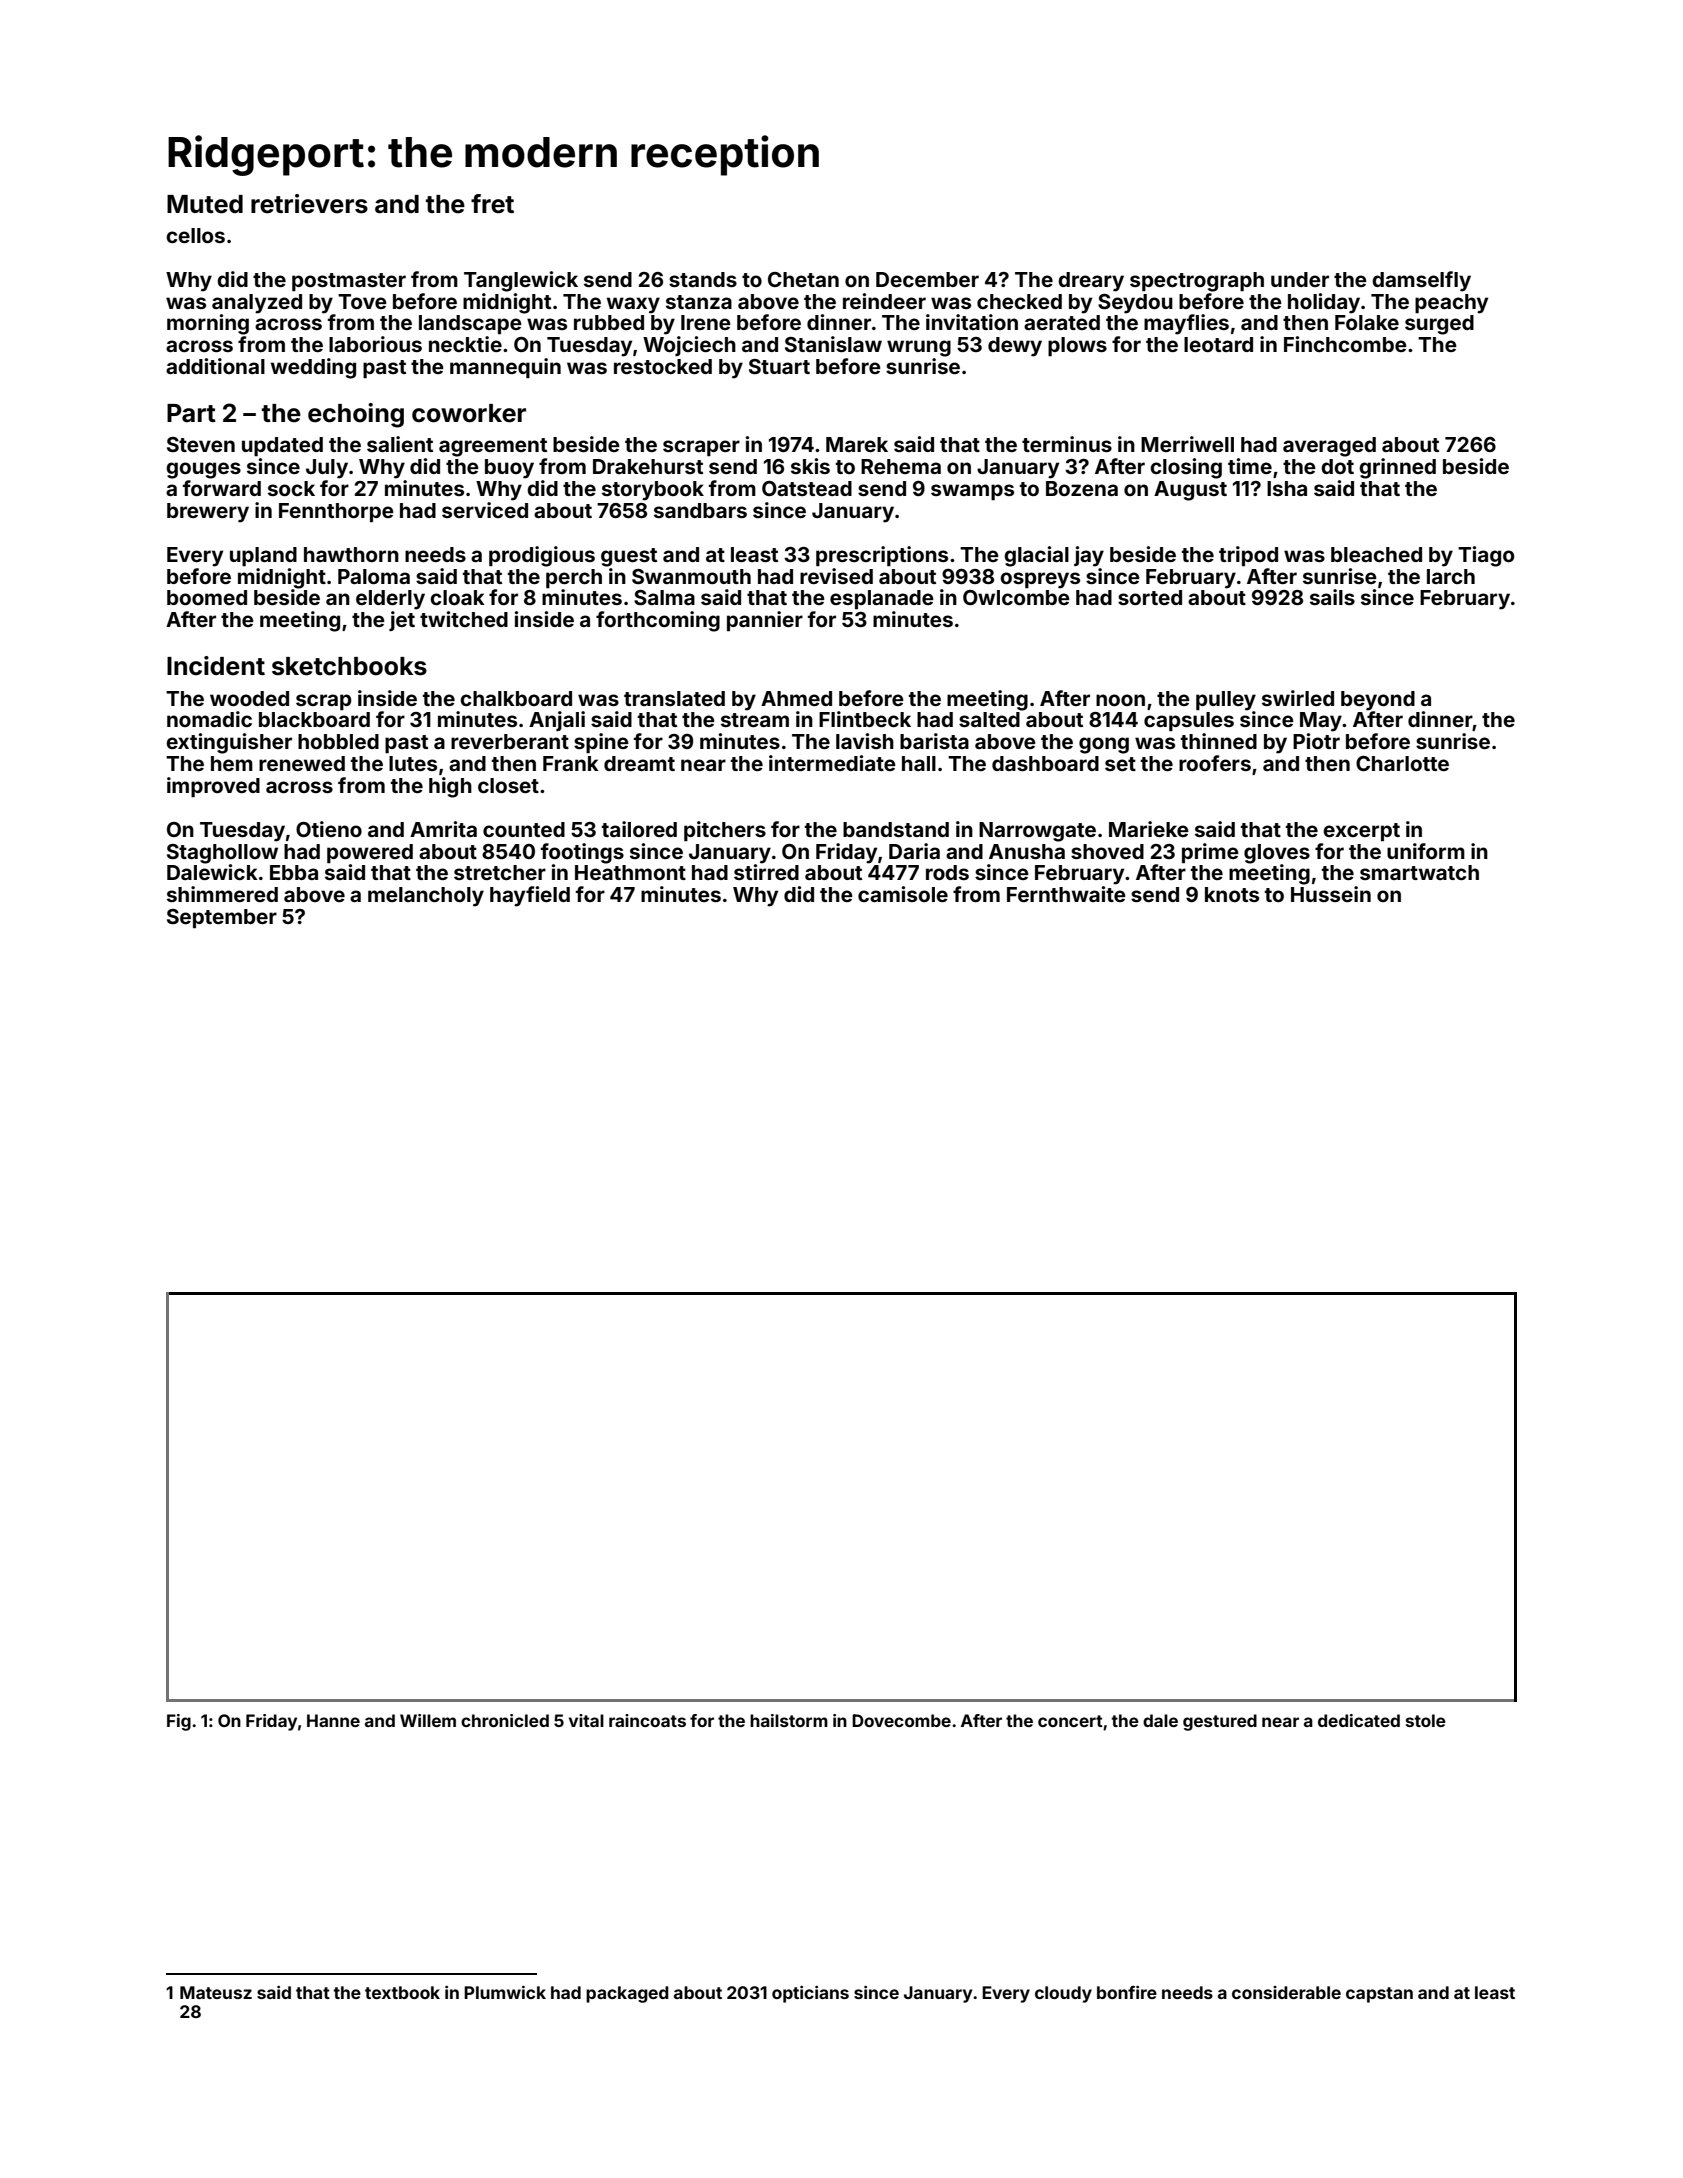  Describe the element at coordinates (1127, 1992) in the screenshot. I see `bonfire` at that location.
